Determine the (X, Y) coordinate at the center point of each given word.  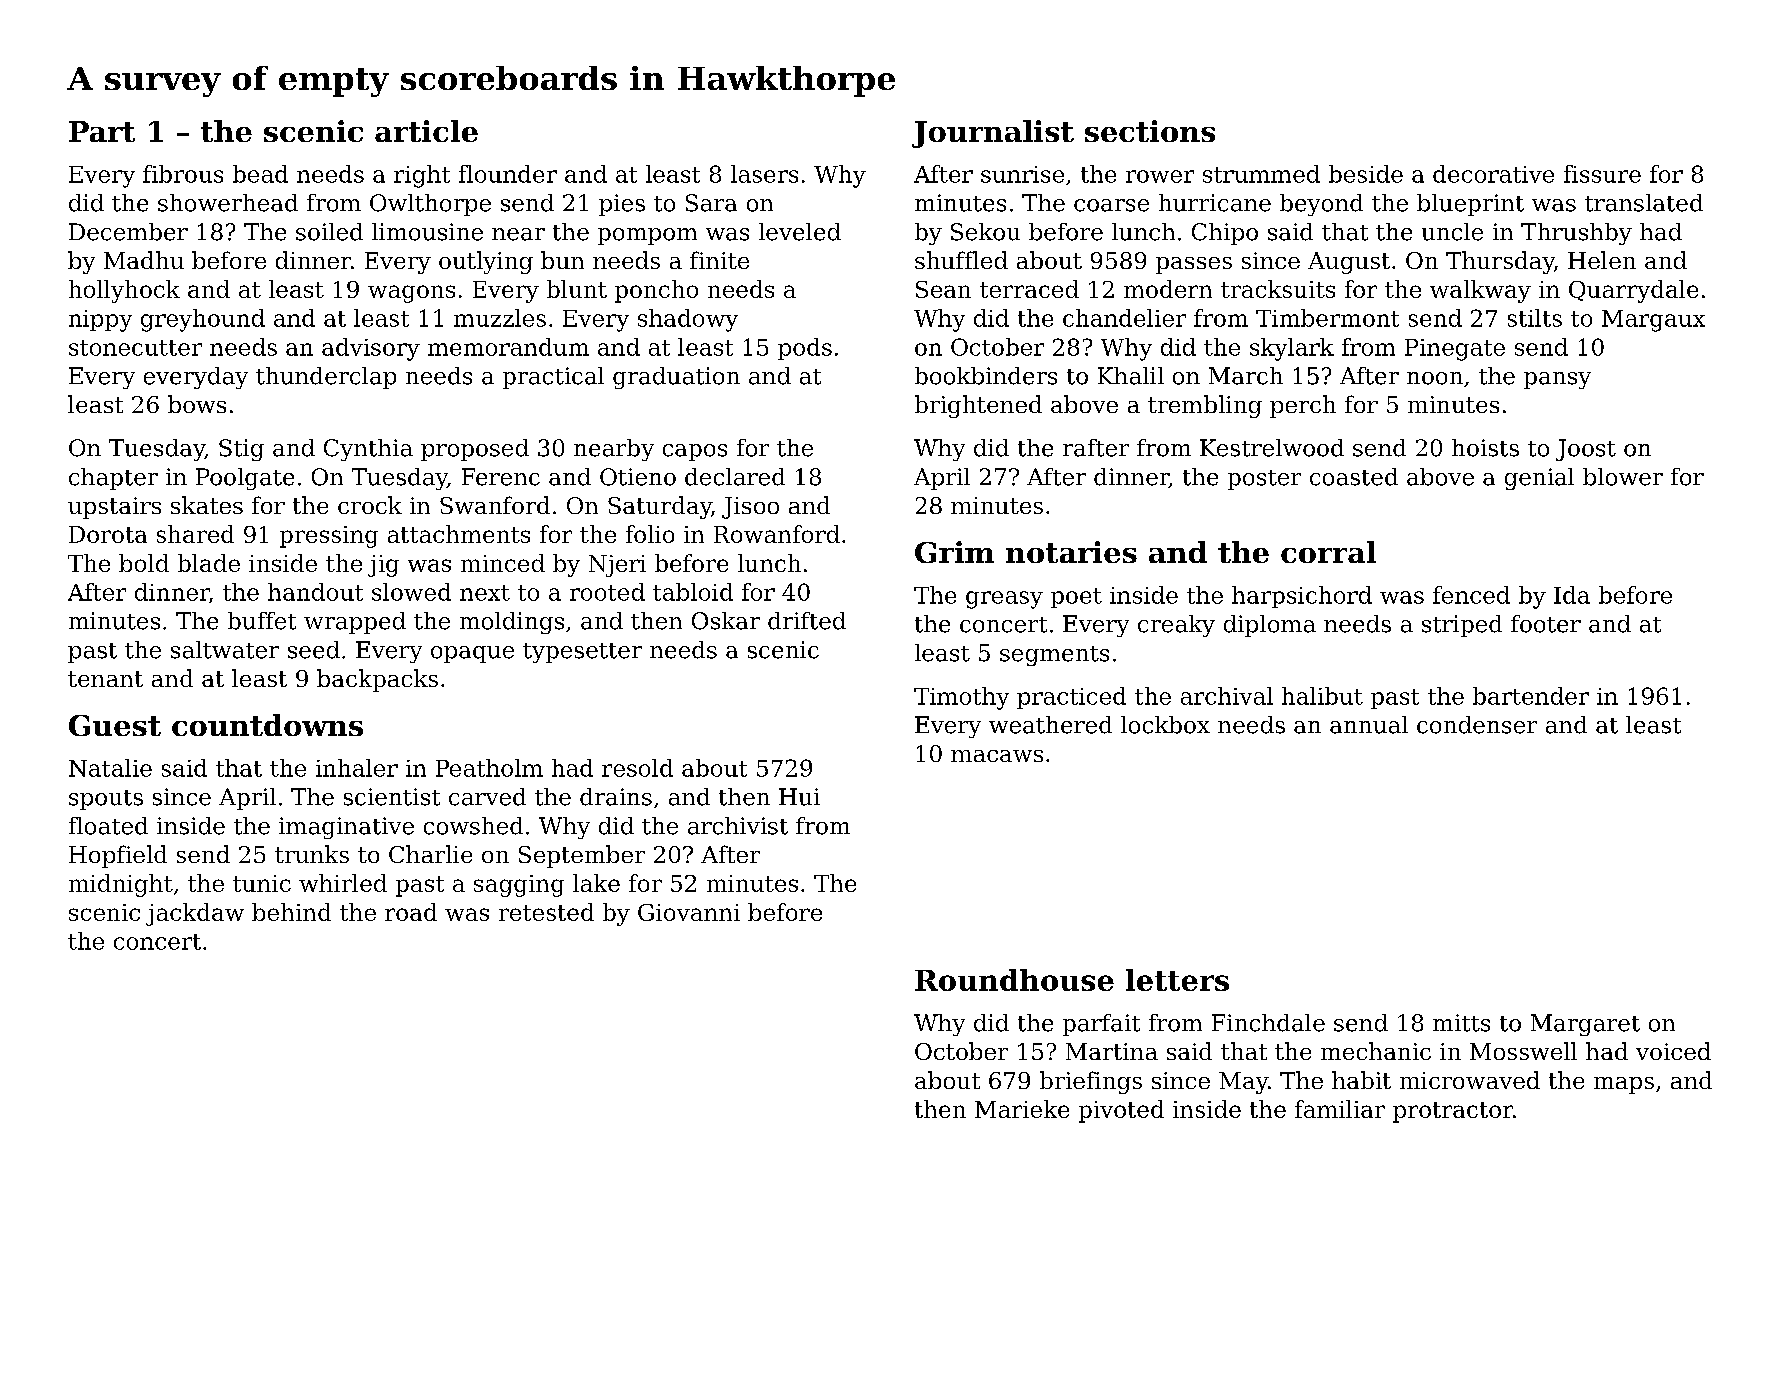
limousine (427, 232)
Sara (711, 203)
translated (1644, 203)
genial (1539, 479)
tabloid (693, 592)
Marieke (1022, 1109)
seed (314, 650)
